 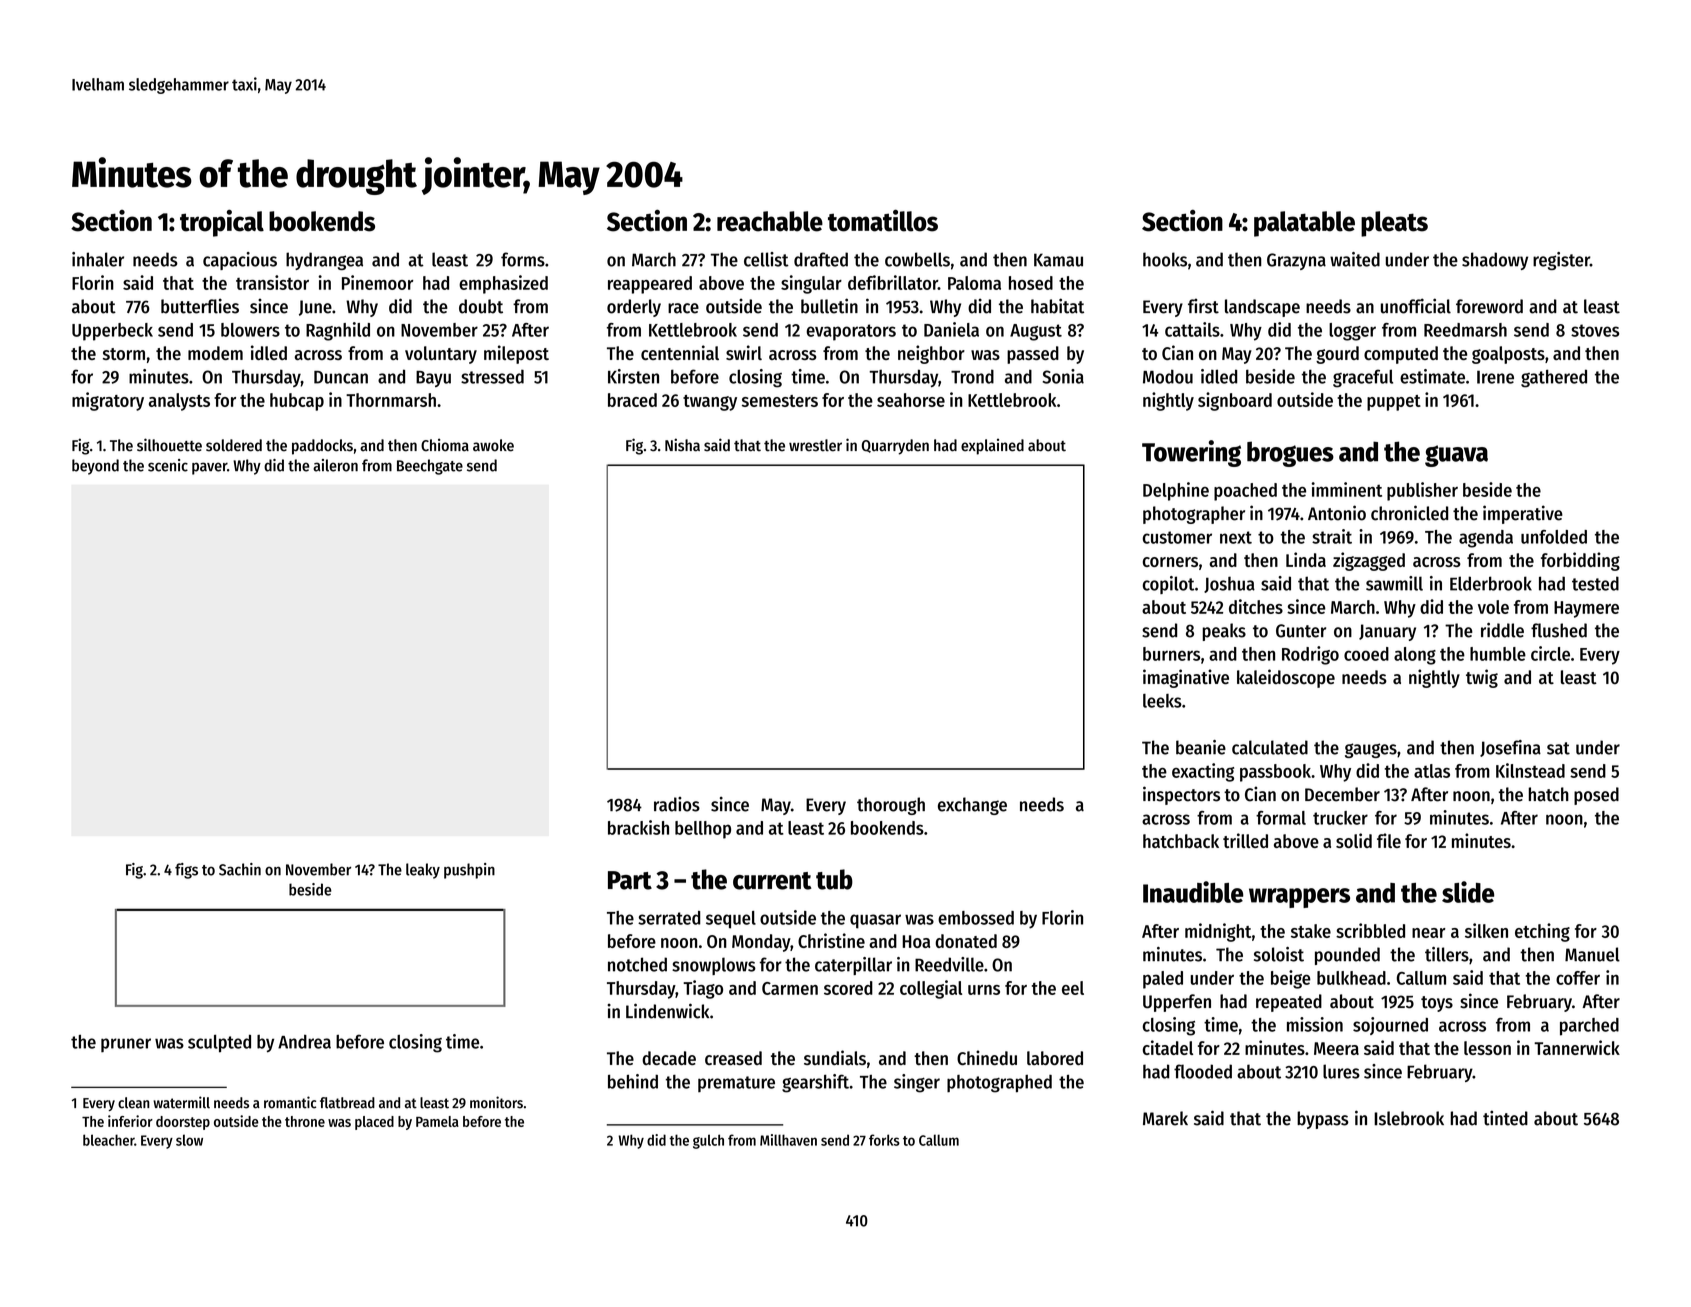 I want to click on tomatillos, so click(x=883, y=220).
